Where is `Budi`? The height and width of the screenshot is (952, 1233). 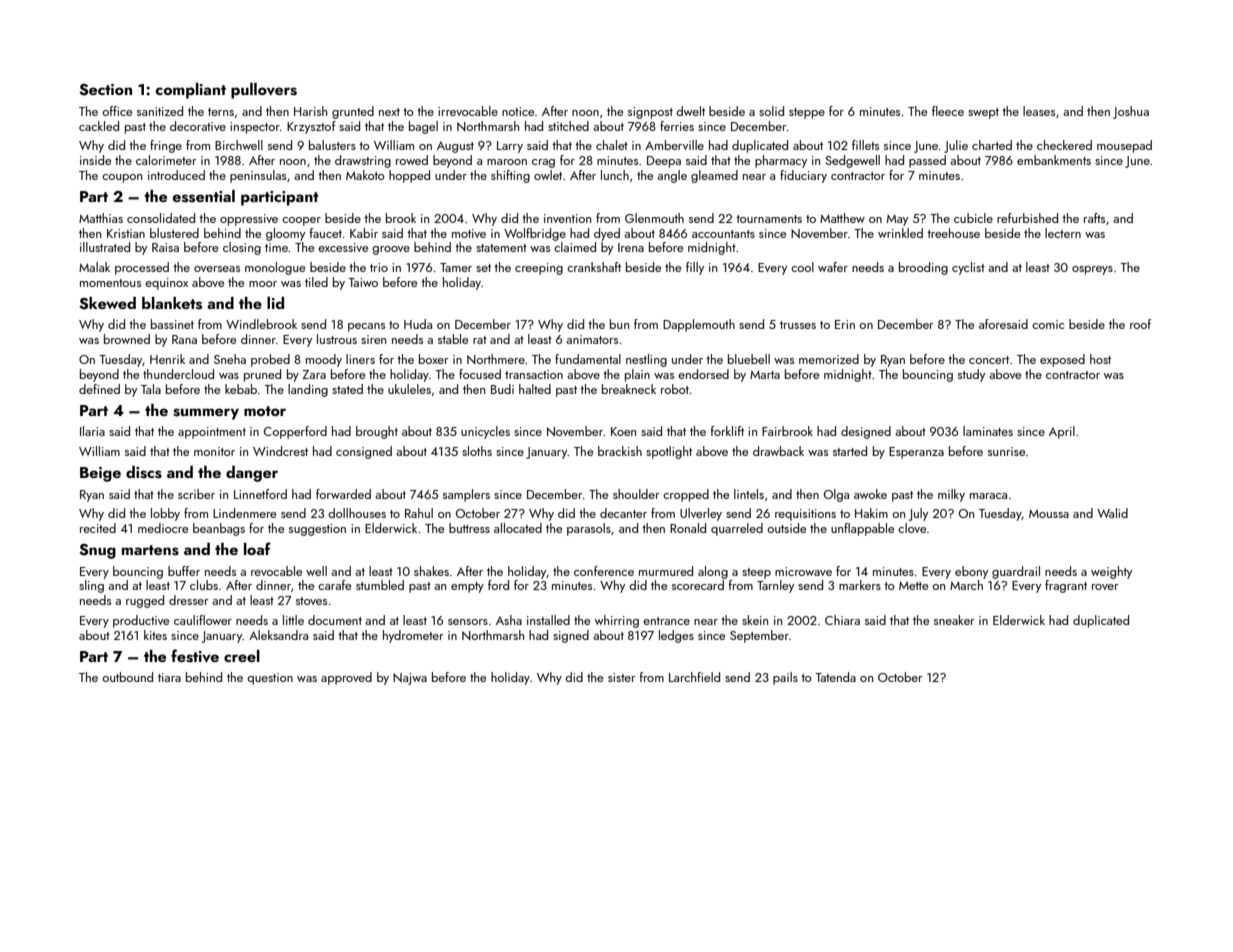
Budi is located at coordinates (502, 389).
